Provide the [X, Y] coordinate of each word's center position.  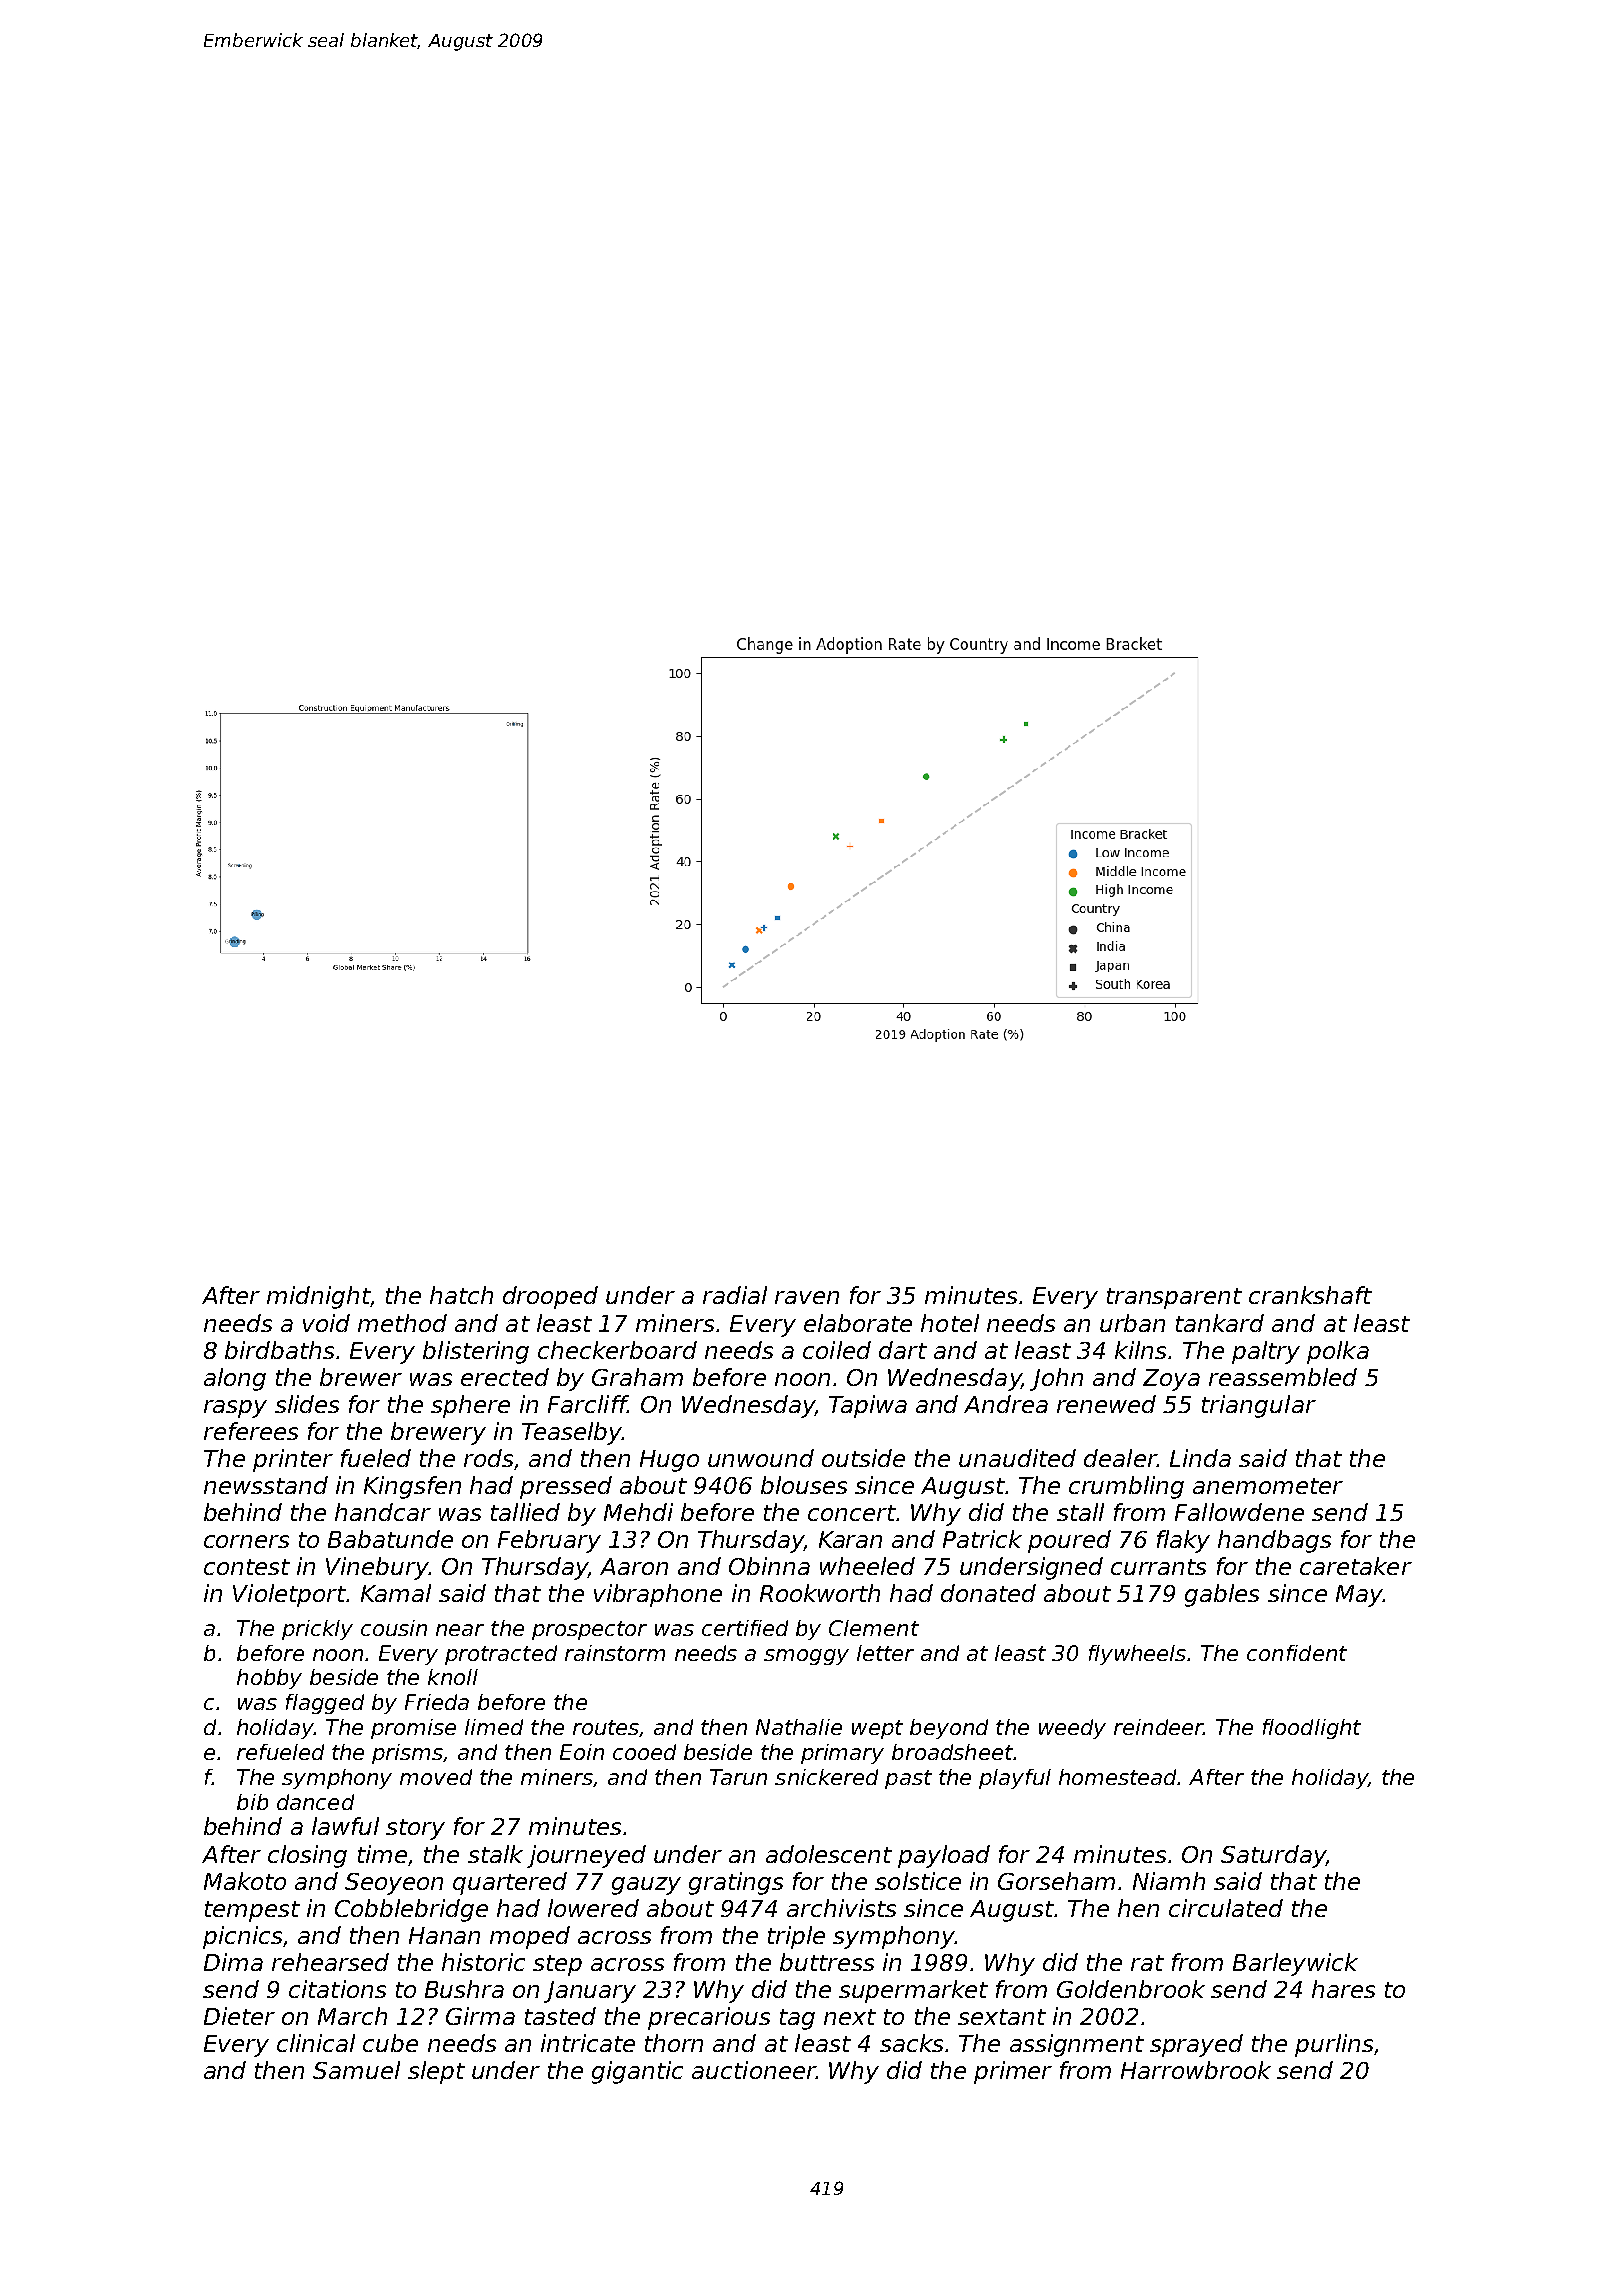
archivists [841, 1908]
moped [530, 1937]
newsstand [266, 1485]
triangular [1259, 1406]
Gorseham [1056, 1881]
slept [436, 2072]
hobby [269, 1679]
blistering [476, 1352]
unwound [761, 1458]
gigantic [637, 2072]
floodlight [1312, 1729]
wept [877, 1729]
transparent [1174, 1298]
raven [807, 1297]
